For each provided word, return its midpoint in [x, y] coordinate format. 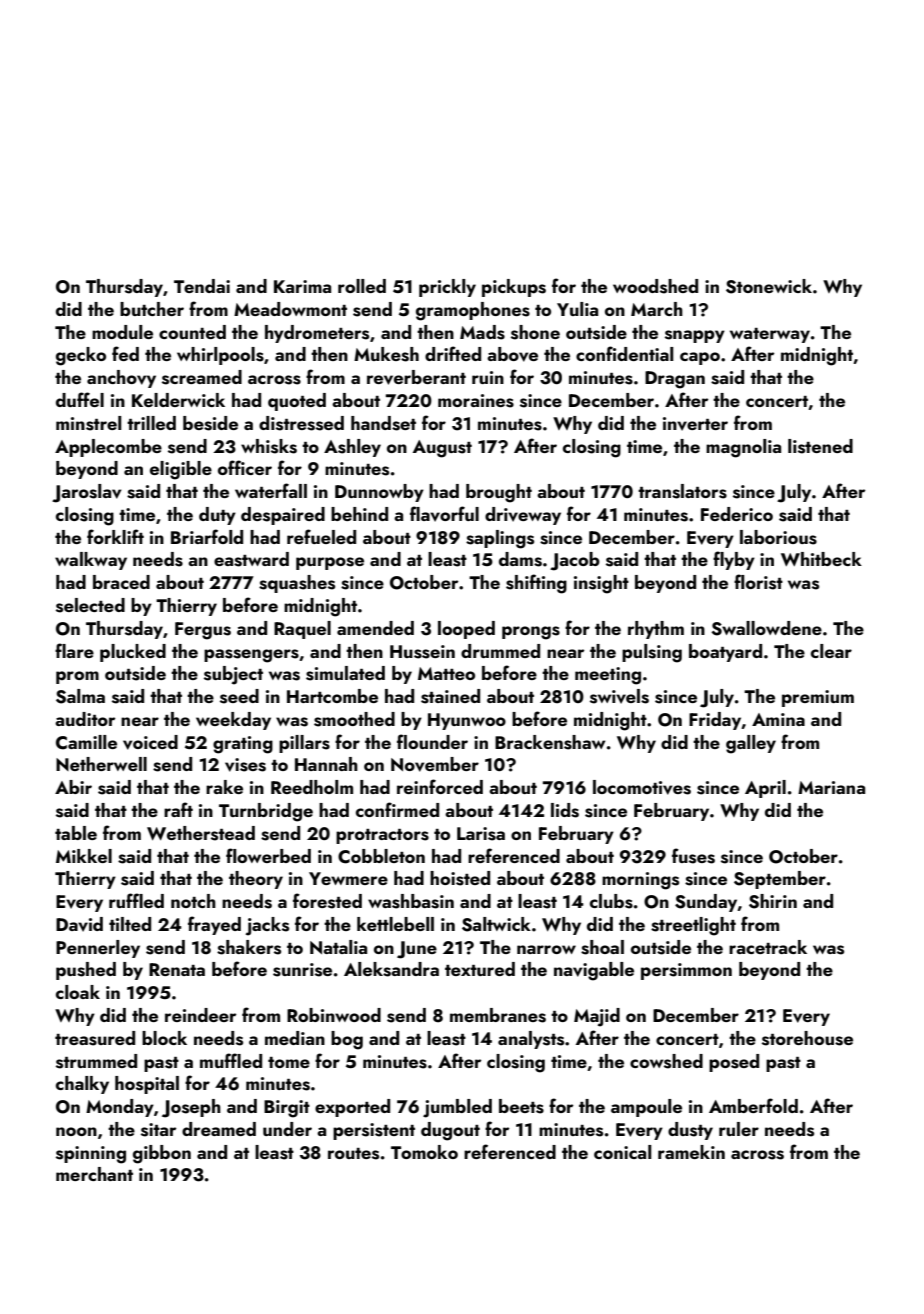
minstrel [88, 423]
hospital [147, 1085]
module [122, 332]
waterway [770, 335]
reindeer [200, 1015]
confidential [624, 353]
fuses [693, 856]
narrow [546, 949]
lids [565, 810]
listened [820, 446]
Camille [86, 742]
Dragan [675, 380]
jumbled [457, 1108]
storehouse [807, 1038]
